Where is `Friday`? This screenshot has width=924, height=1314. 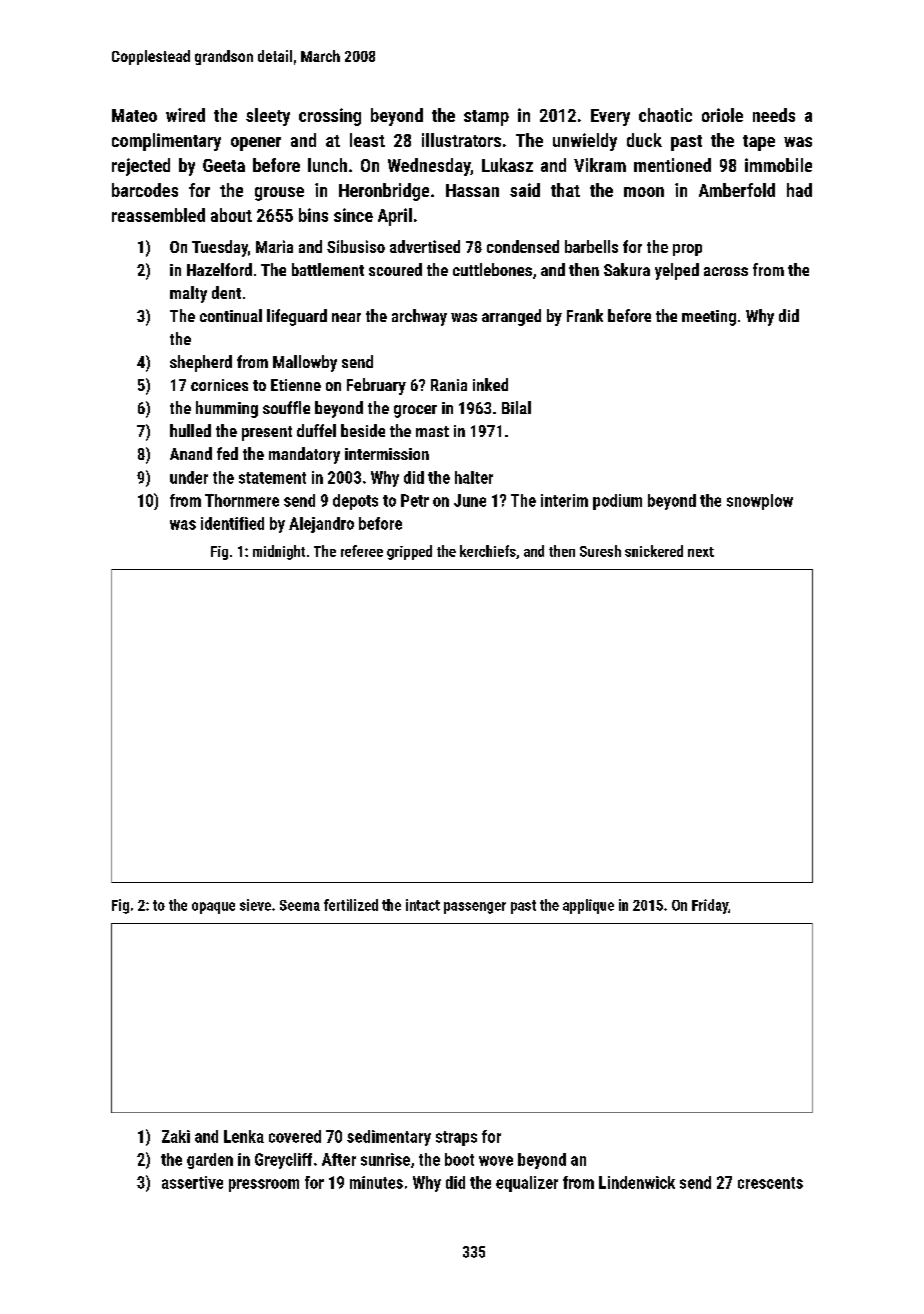
Friday is located at coordinates (710, 906).
